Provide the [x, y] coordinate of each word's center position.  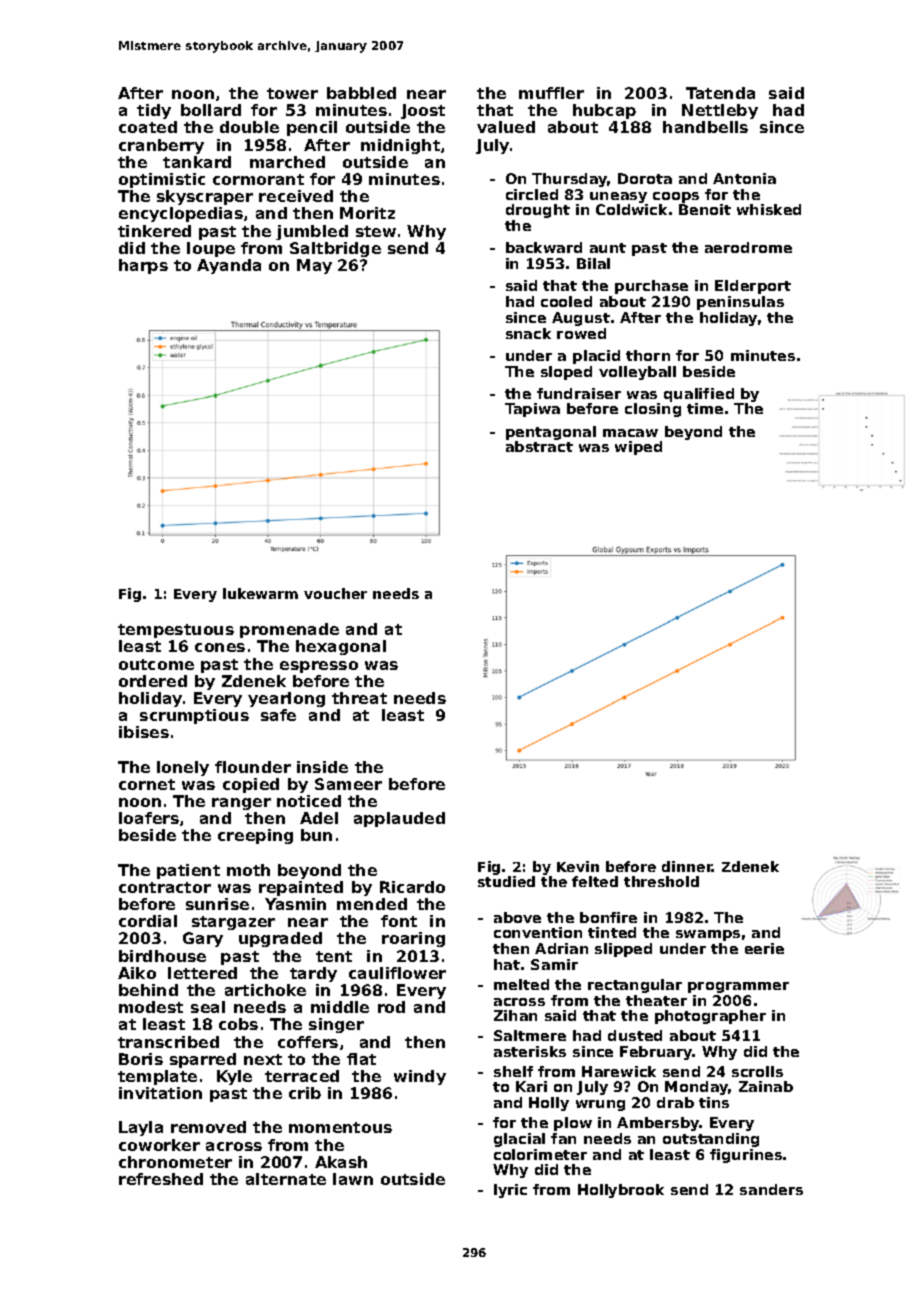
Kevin [578, 866]
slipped [623, 950]
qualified [699, 395]
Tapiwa [532, 410]
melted [521, 984]
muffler [551, 93]
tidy [154, 111]
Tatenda [720, 93]
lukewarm [260, 593]
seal [208, 1007]
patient [188, 871]
